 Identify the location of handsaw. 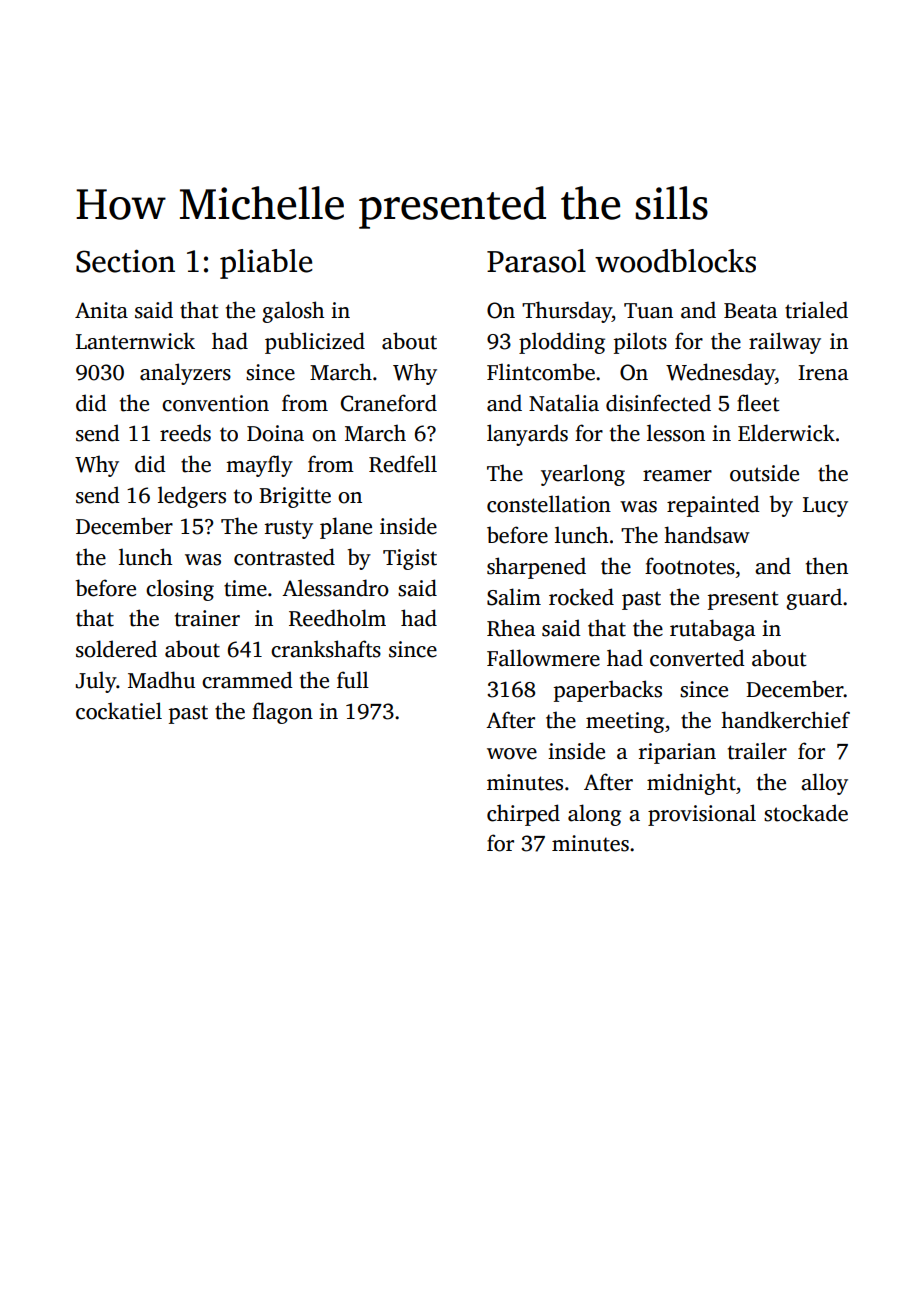
(707, 535).
